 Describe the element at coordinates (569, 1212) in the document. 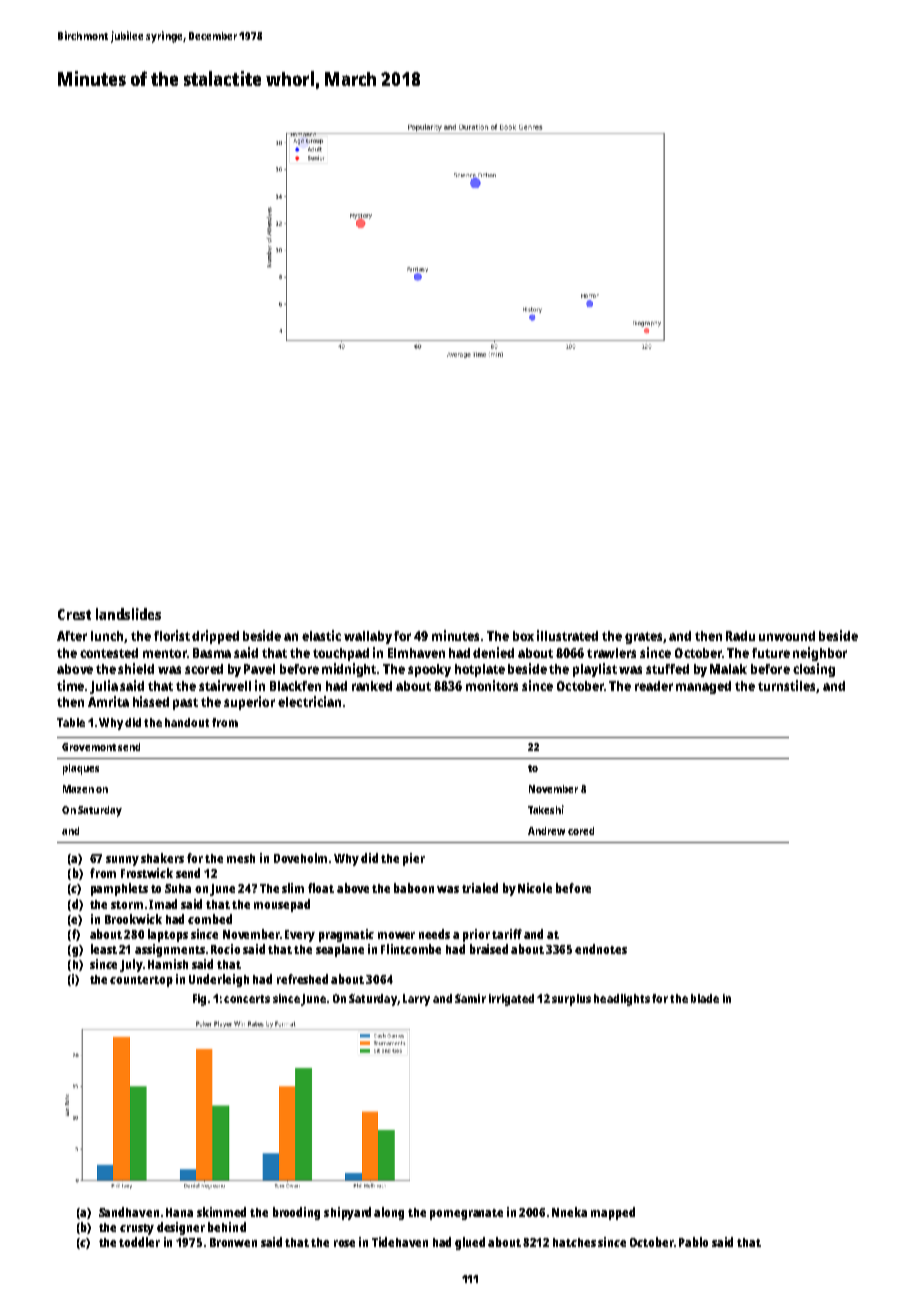

I see `Nneka` at that location.
